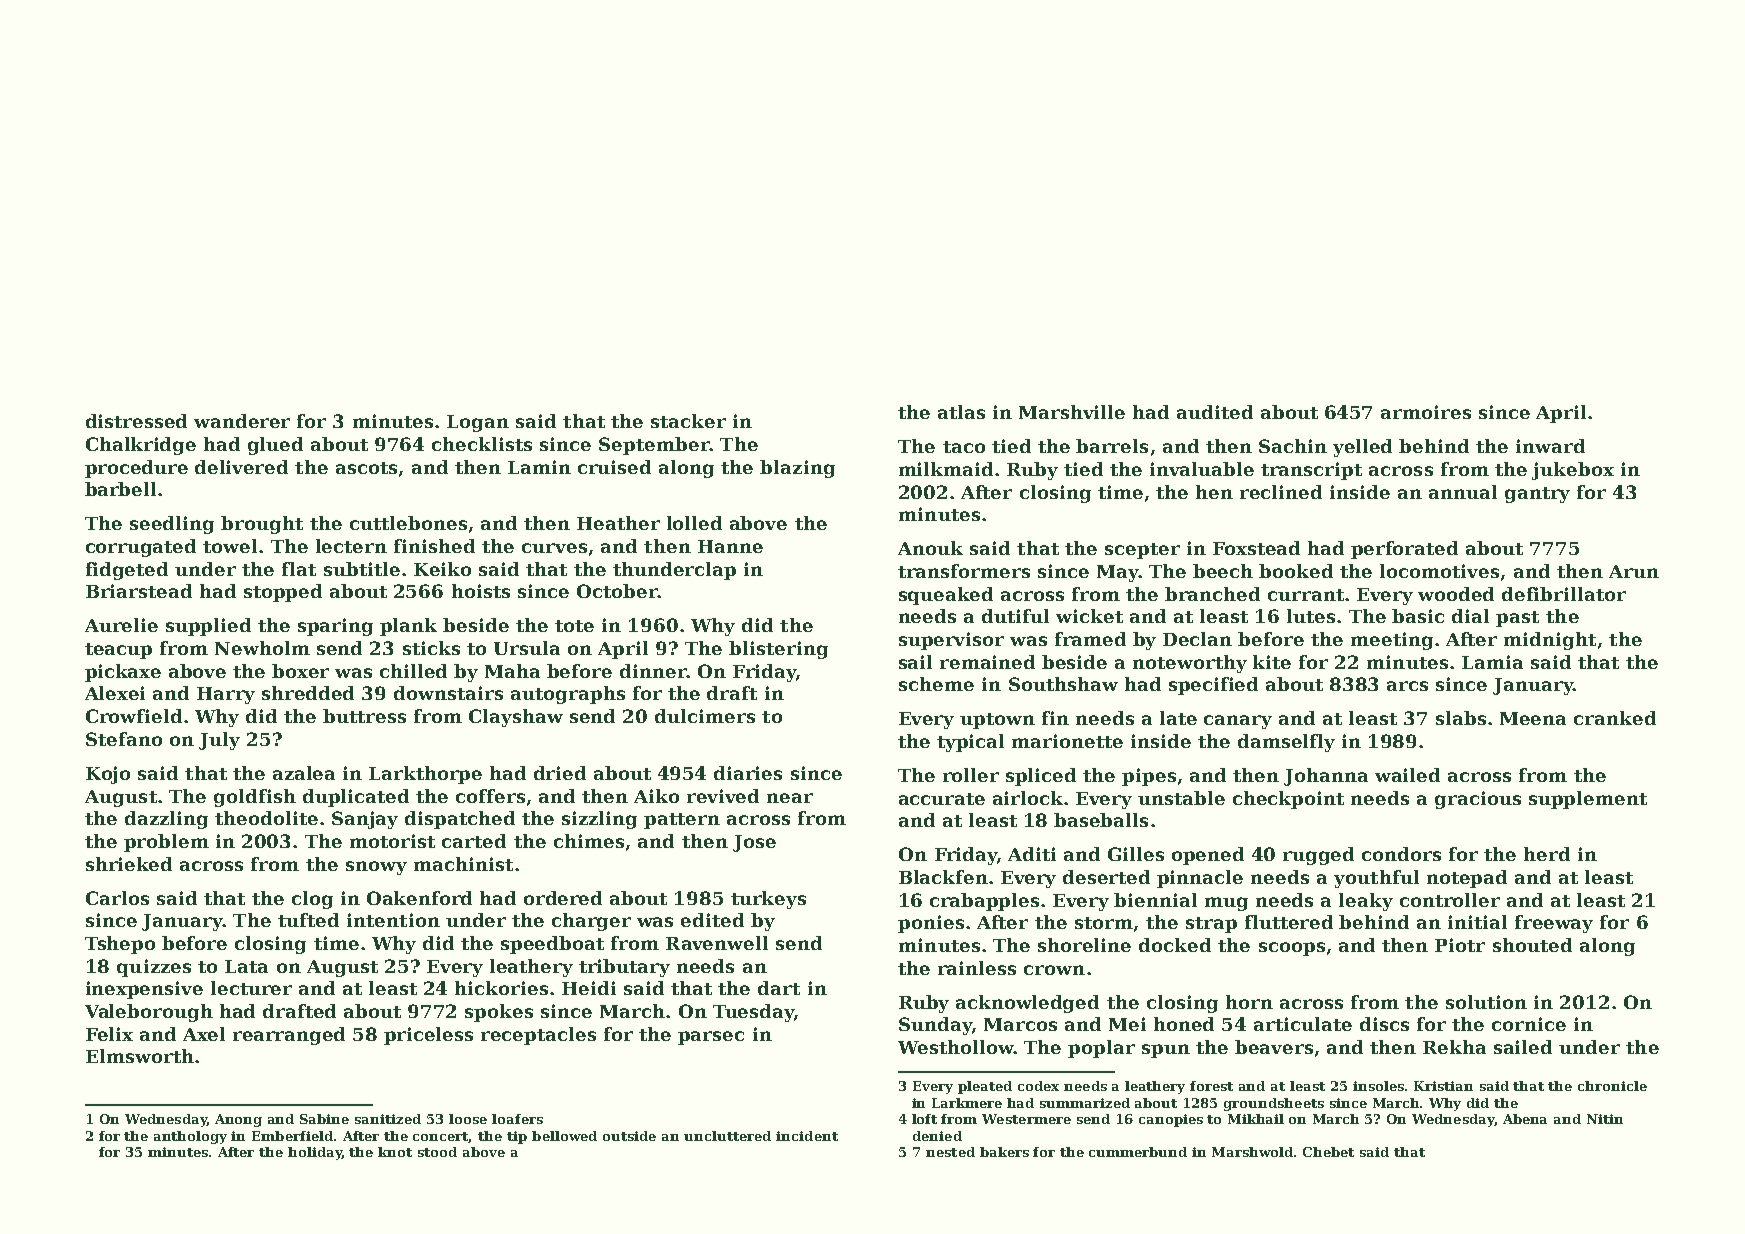  Describe the element at coordinates (997, 721) in the image. I see `uptown` at that location.
